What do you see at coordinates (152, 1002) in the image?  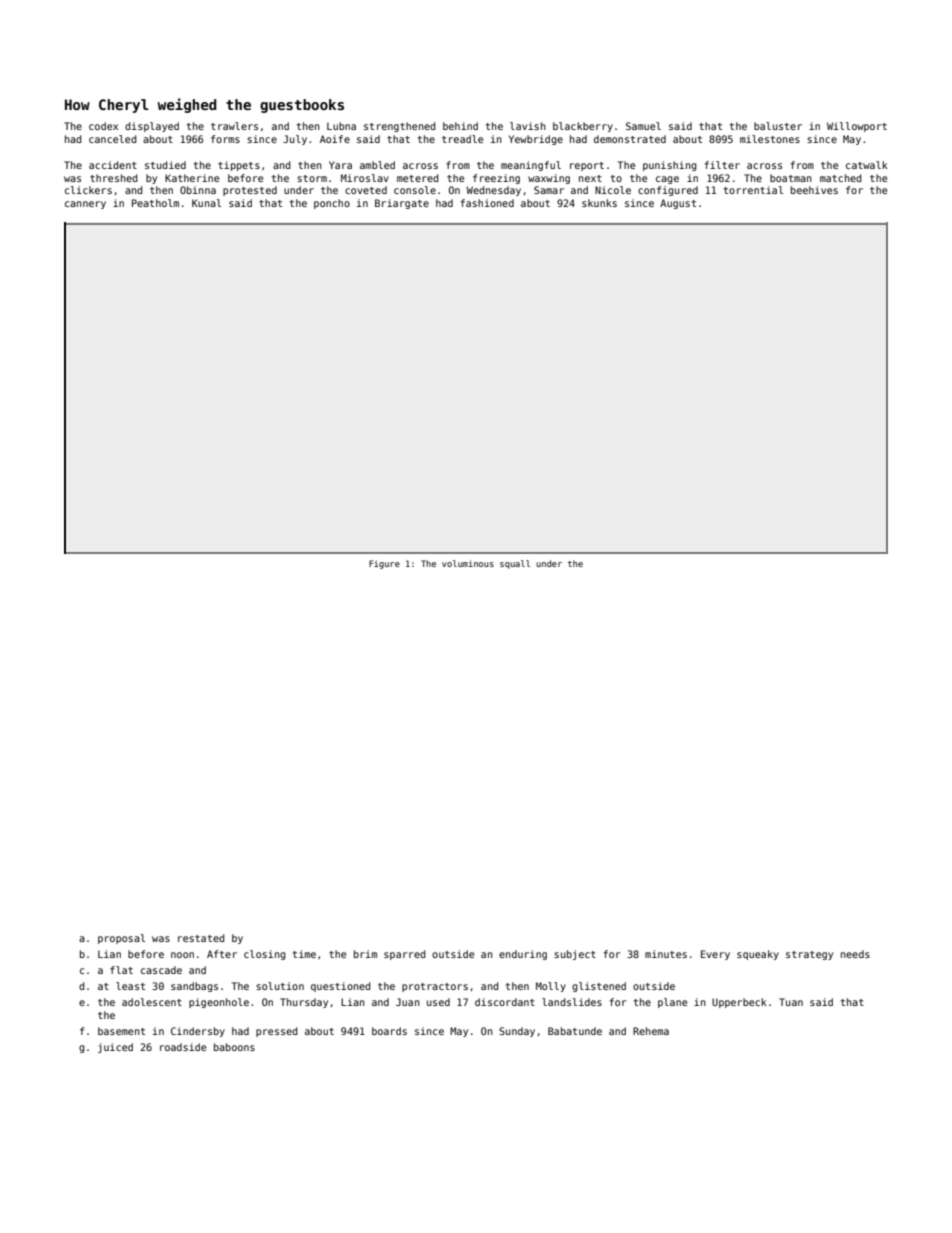 I see `adolescent` at bounding box center [152, 1002].
